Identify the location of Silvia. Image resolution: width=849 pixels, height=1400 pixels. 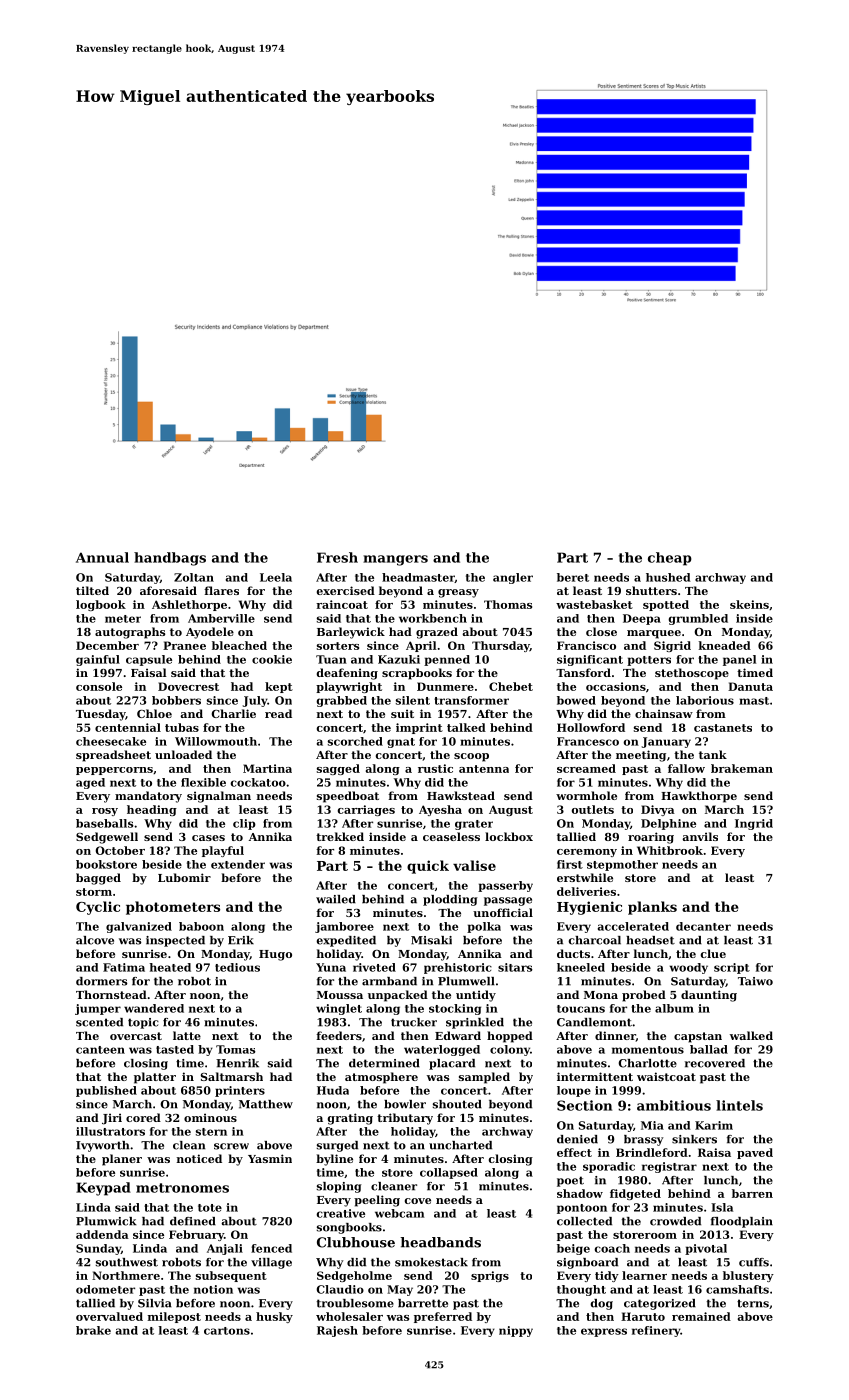
(155, 1303).
